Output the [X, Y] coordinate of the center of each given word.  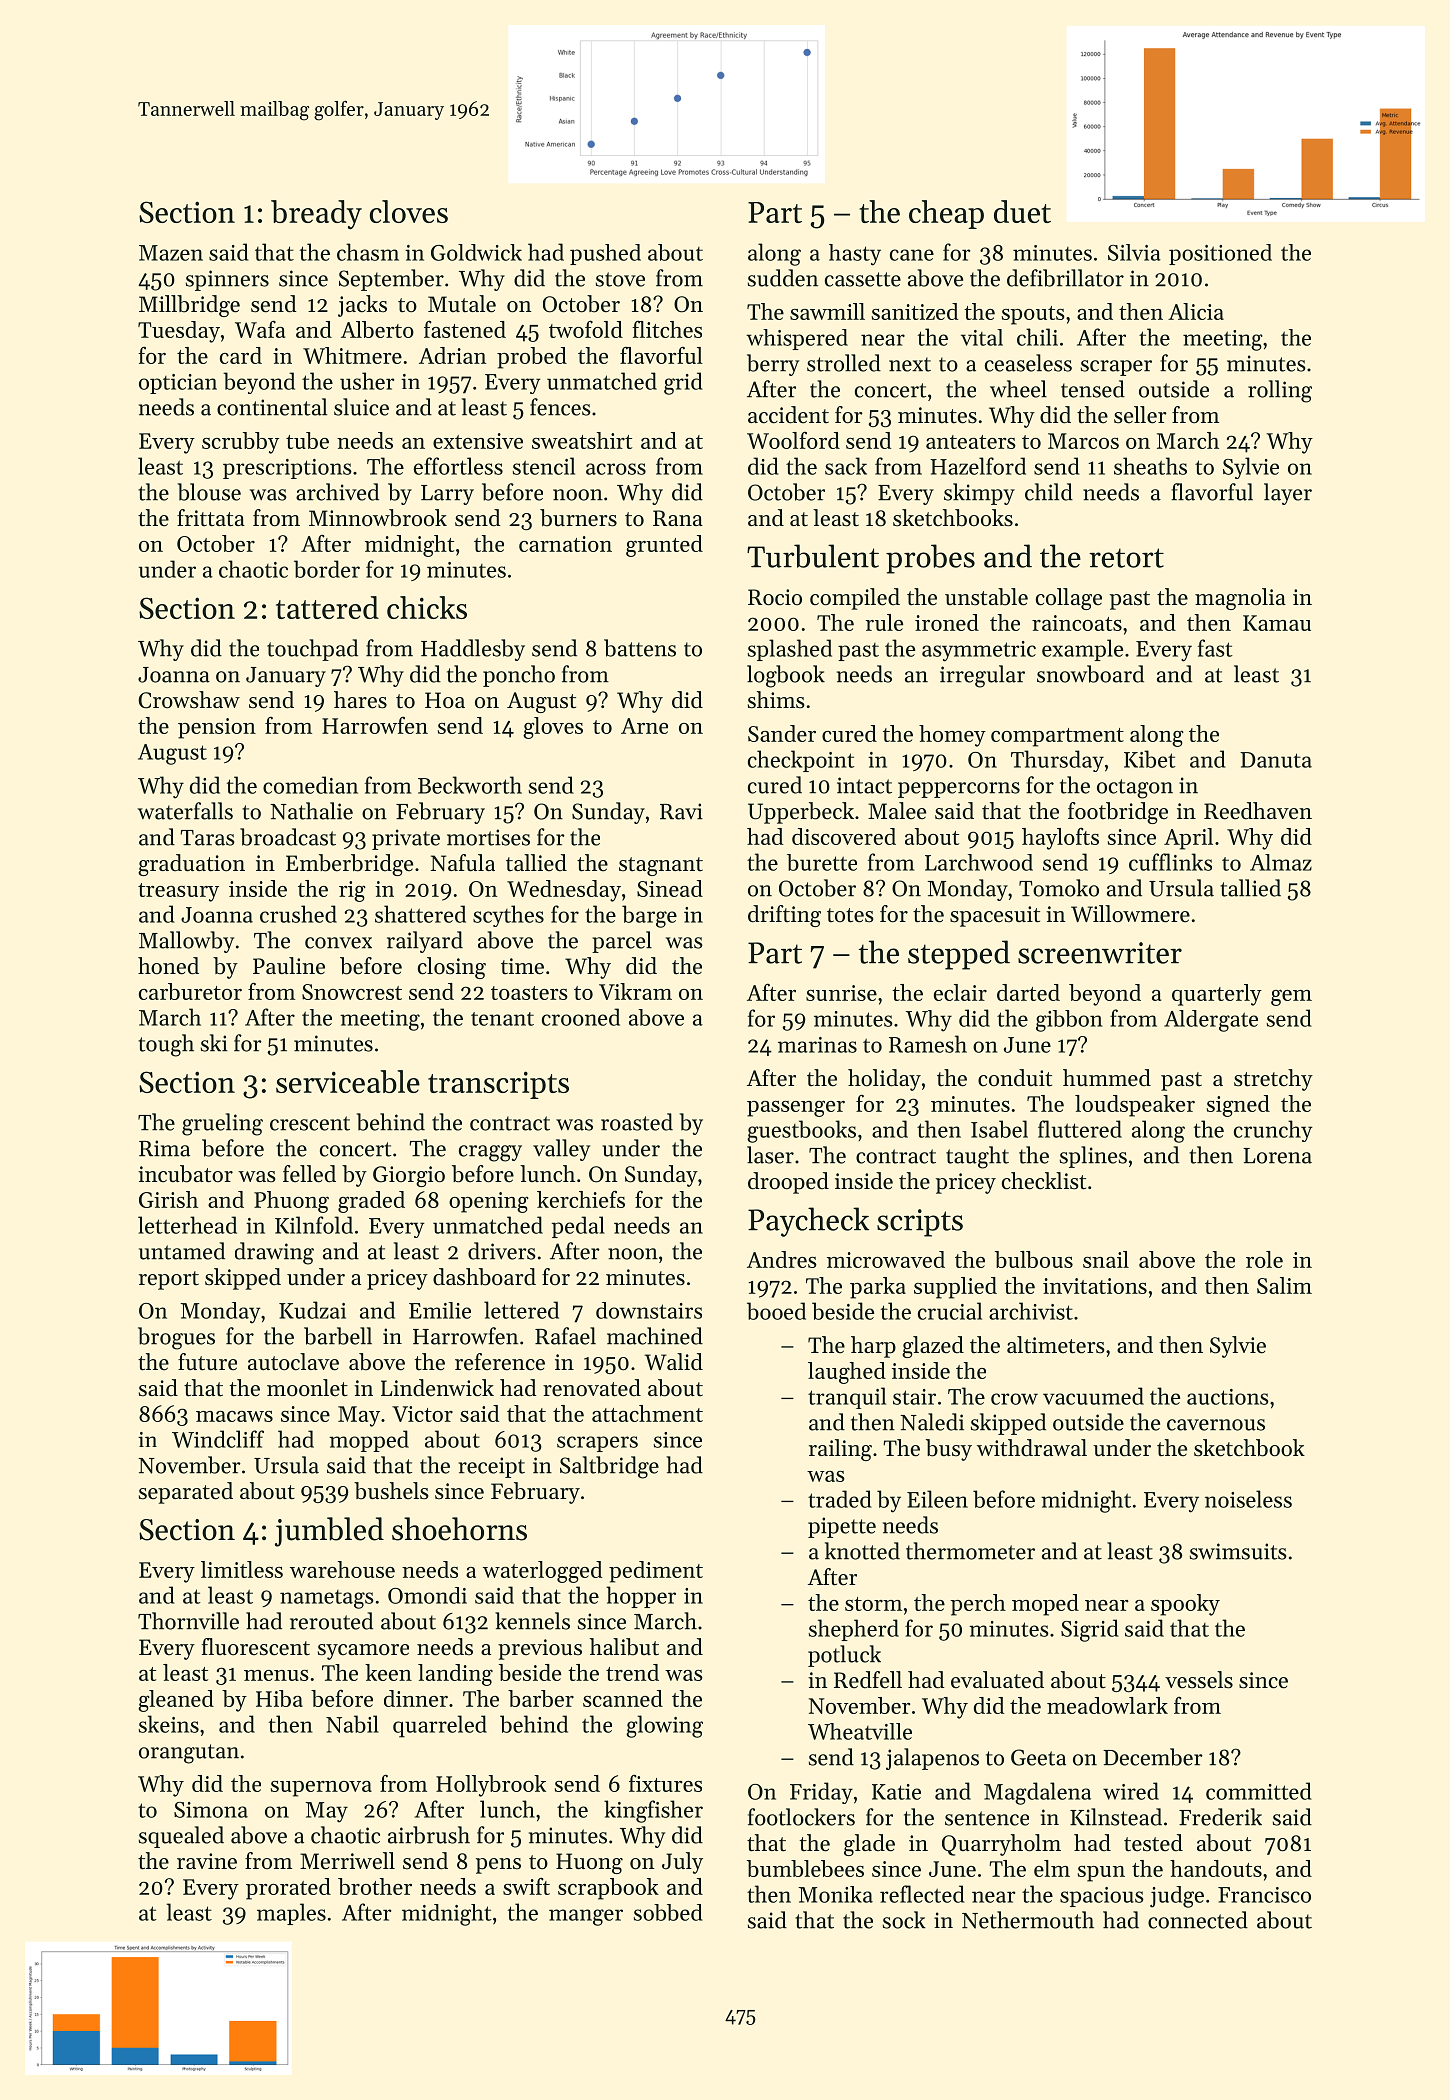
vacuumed [1093, 1396]
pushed [605, 254]
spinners [227, 280]
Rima [164, 1148]
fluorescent [256, 1647]
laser [770, 1155]
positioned [1220, 254]
